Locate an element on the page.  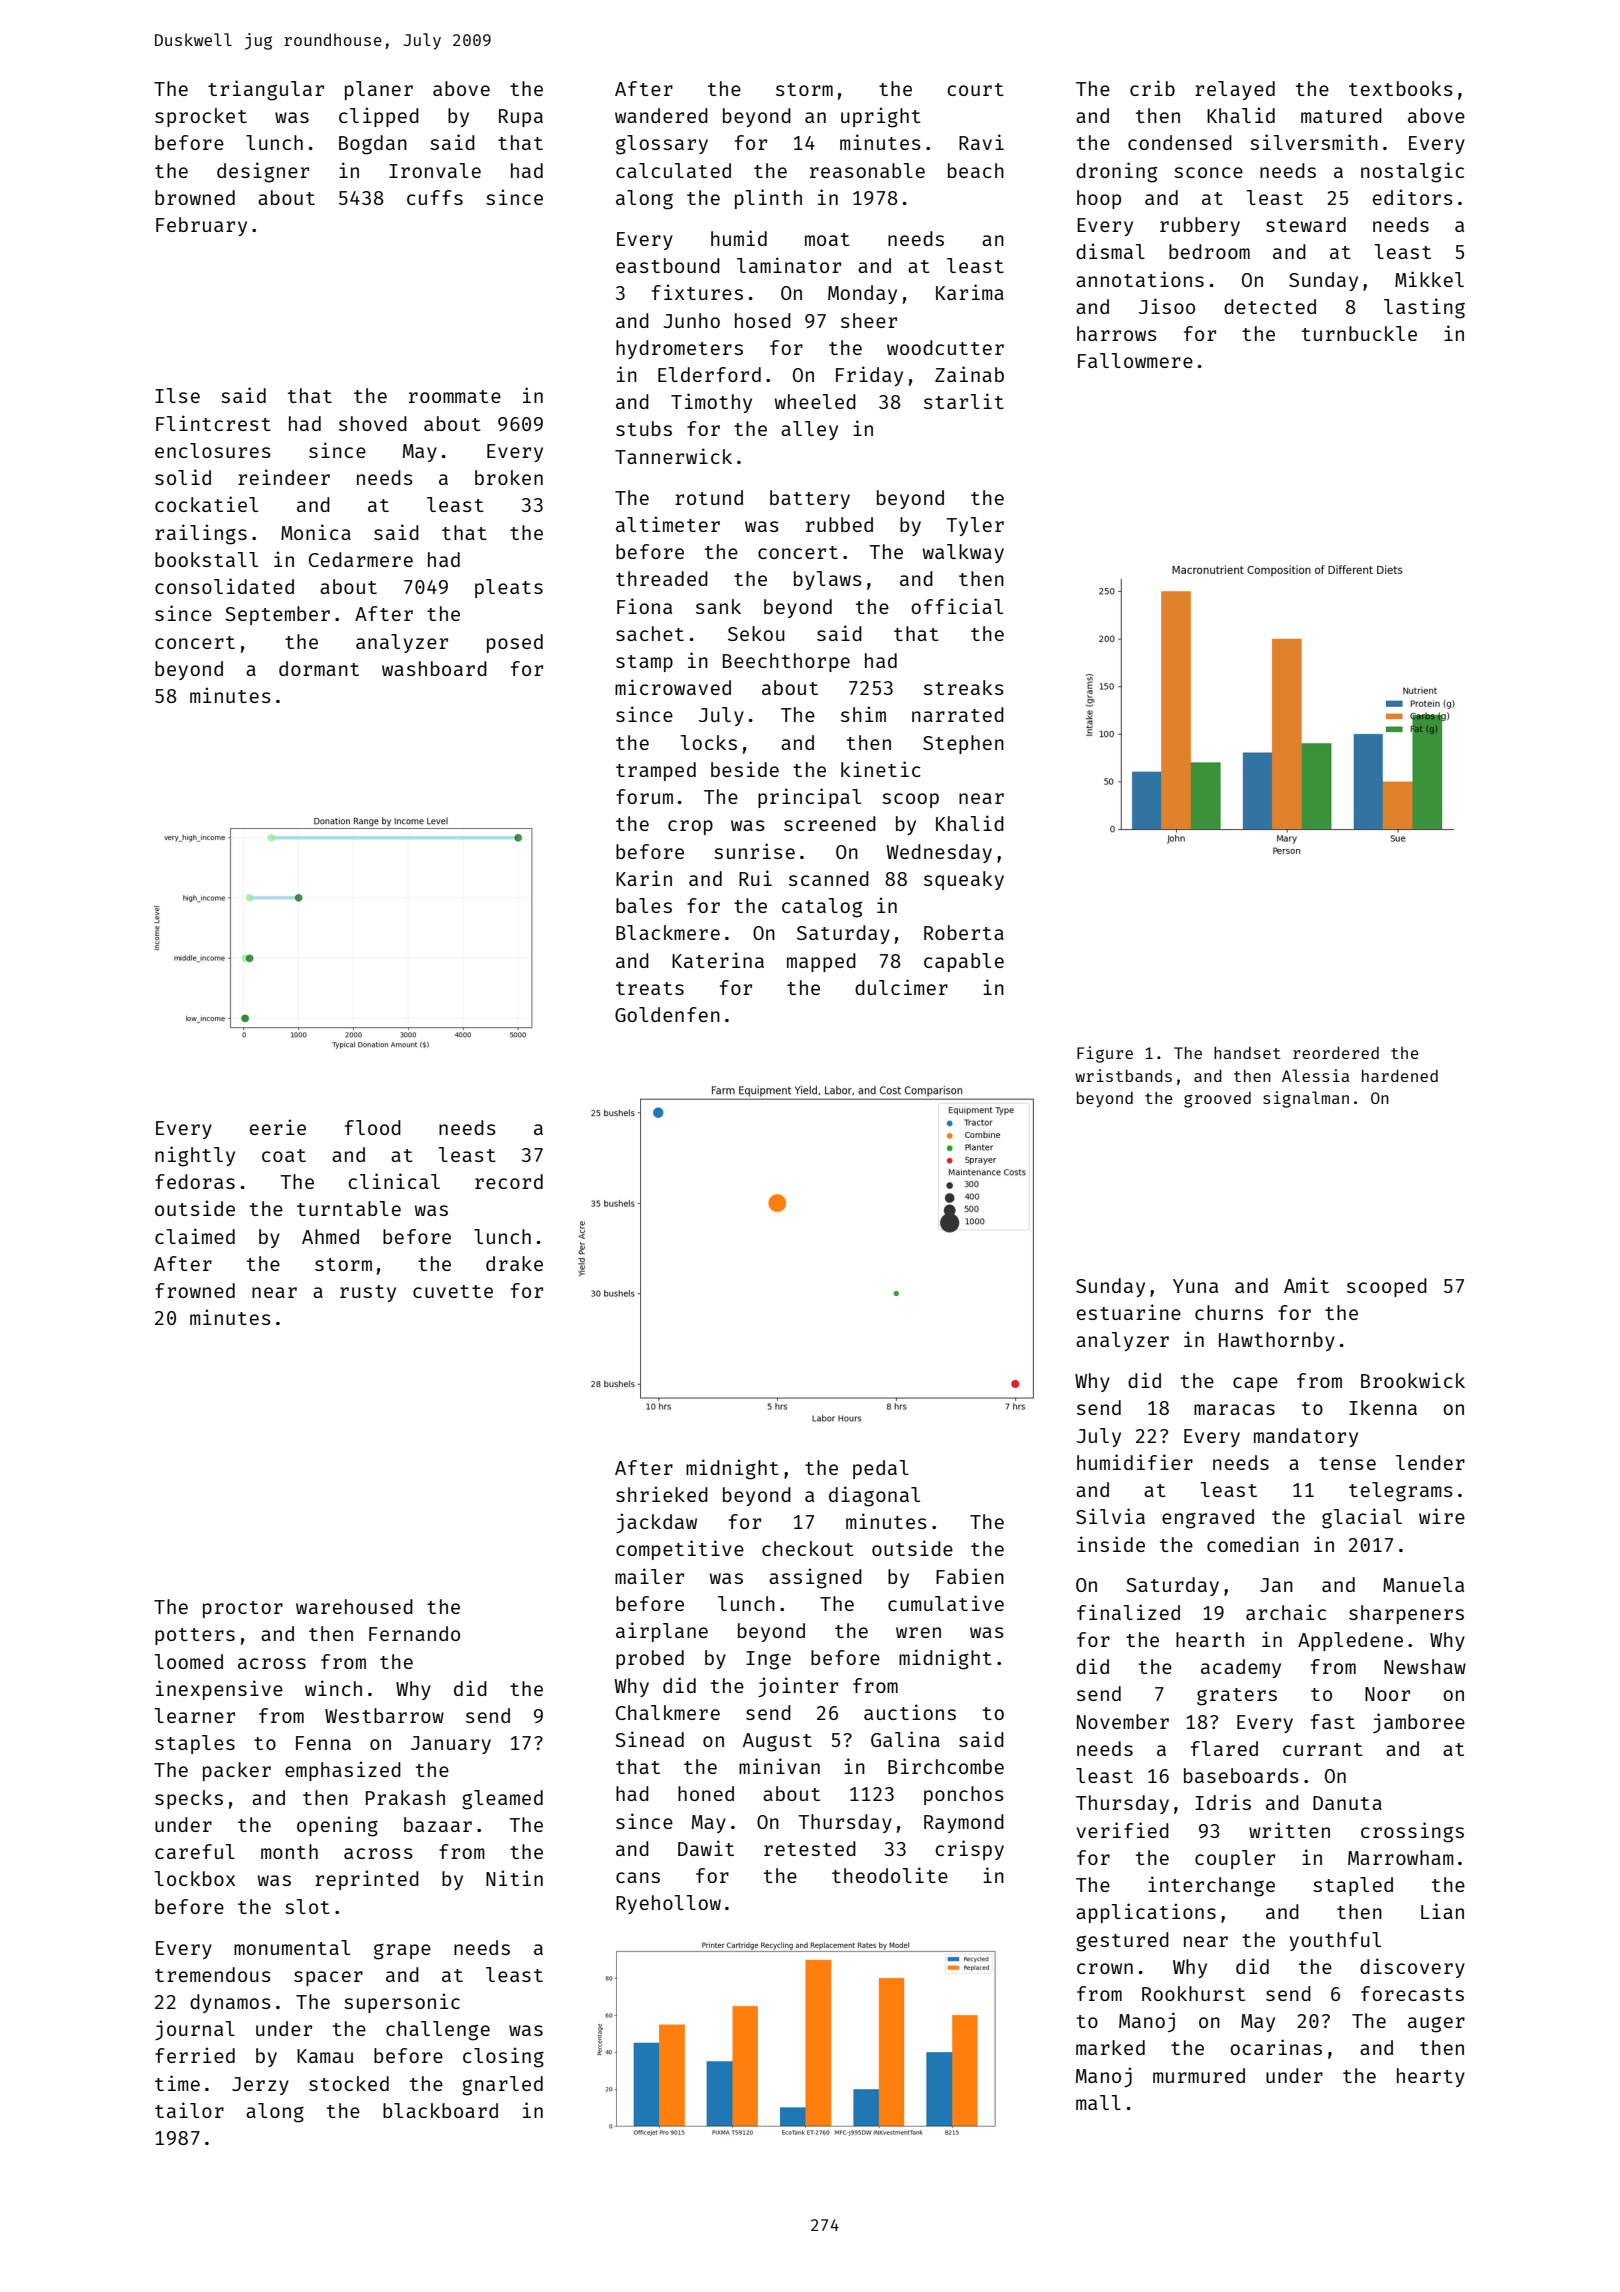
walkway is located at coordinates (963, 553).
